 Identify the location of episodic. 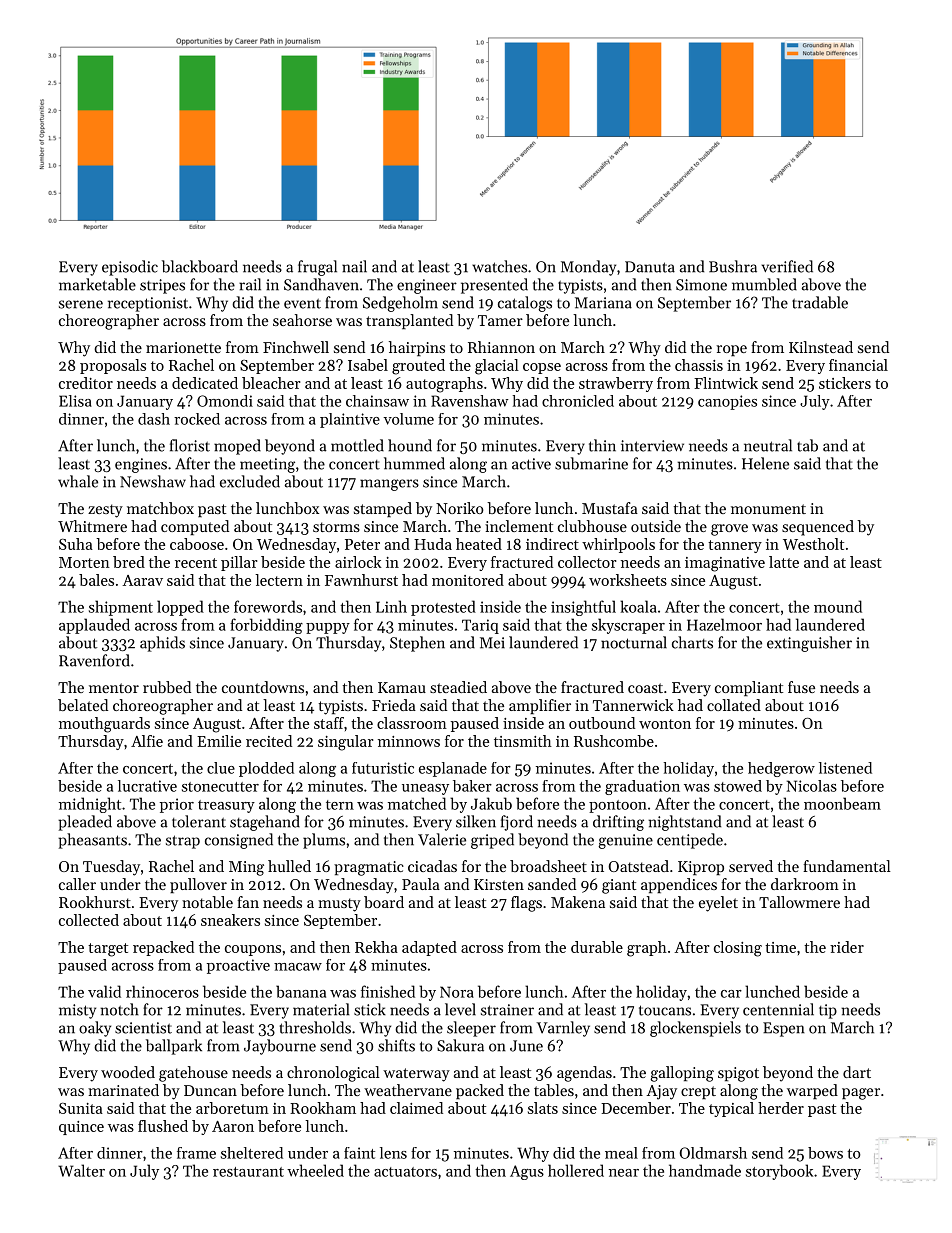
(130, 268).
